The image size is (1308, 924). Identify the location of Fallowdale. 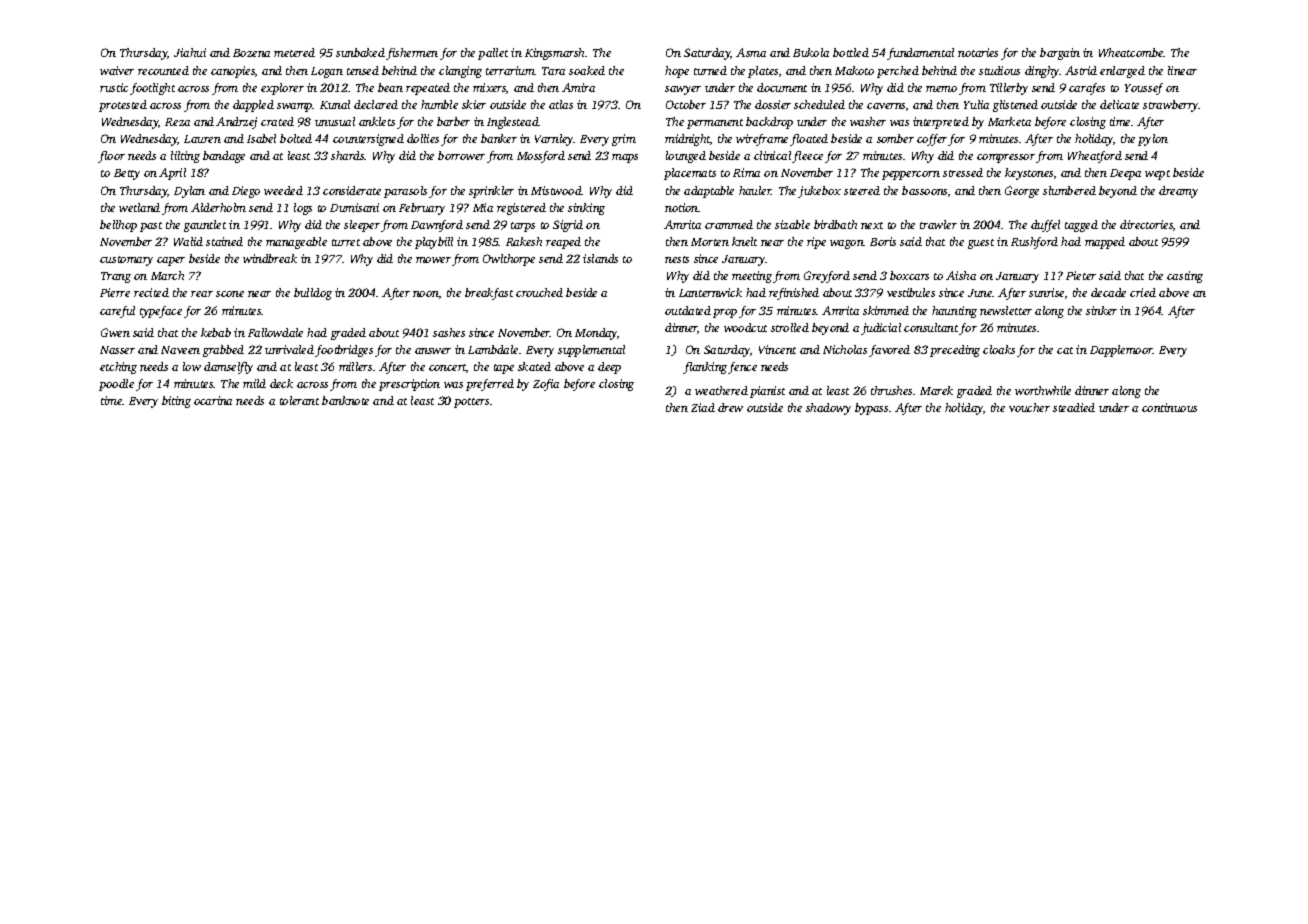
(275, 332).
